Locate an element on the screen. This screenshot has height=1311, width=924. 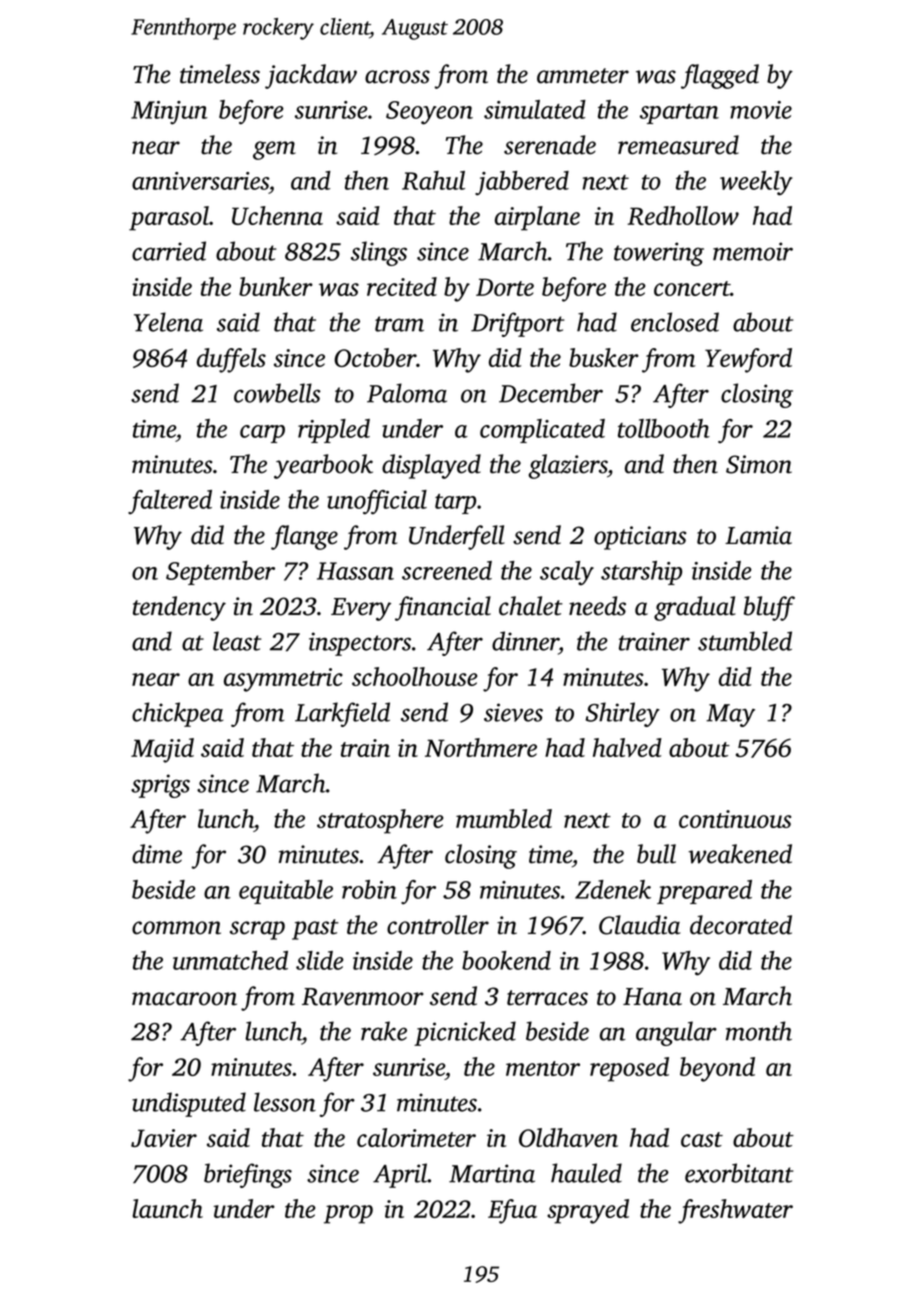
Minjun is located at coordinates (169, 113).
